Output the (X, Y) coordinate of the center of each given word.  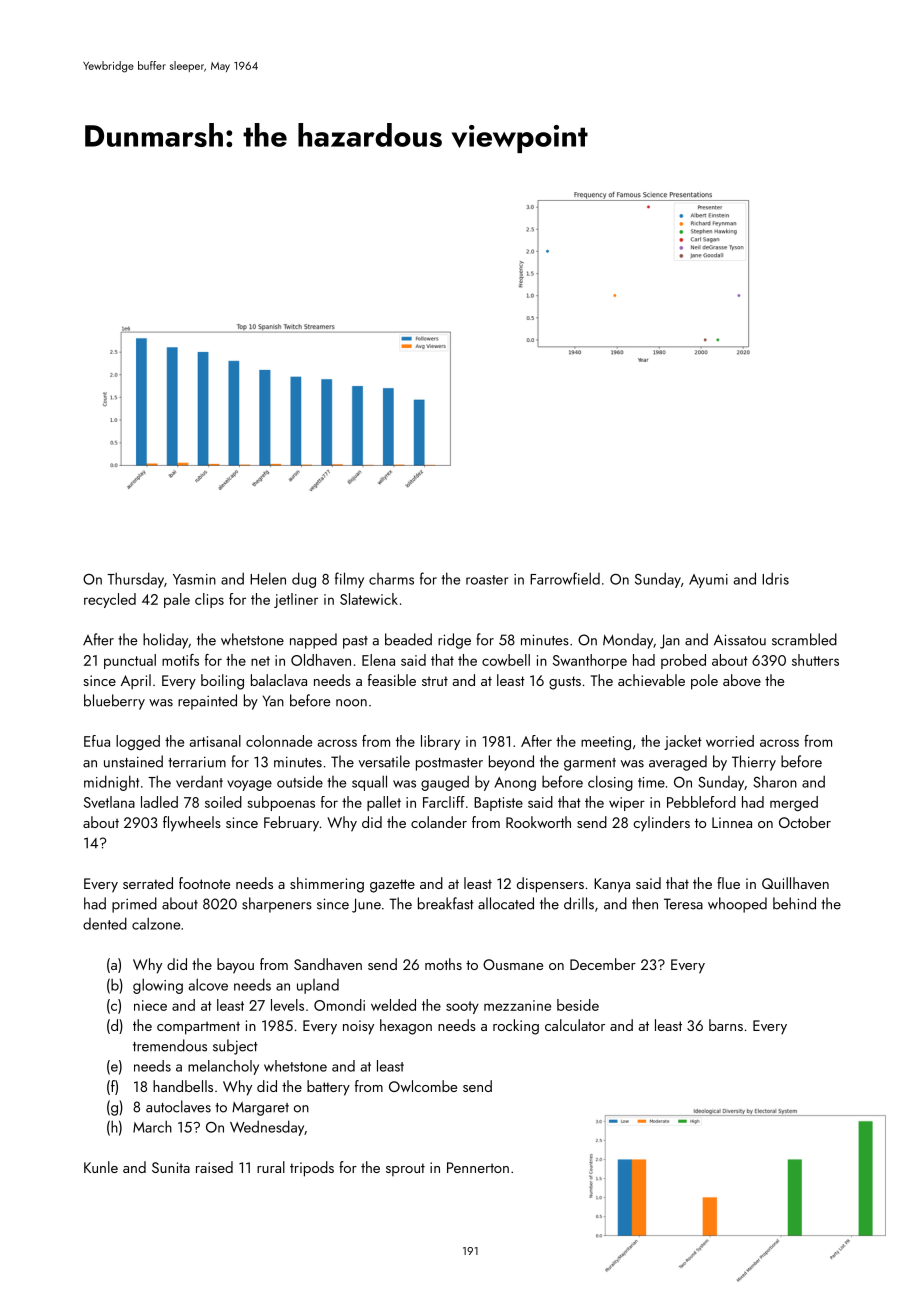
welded (393, 1005)
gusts (565, 683)
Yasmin (194, 579)
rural (271, 1167)
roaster (487, 580)
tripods (312, 1169)
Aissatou (740, 640)
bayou (235, 966)
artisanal (215, 741)
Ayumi (708, 581)
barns (726, 1025)
